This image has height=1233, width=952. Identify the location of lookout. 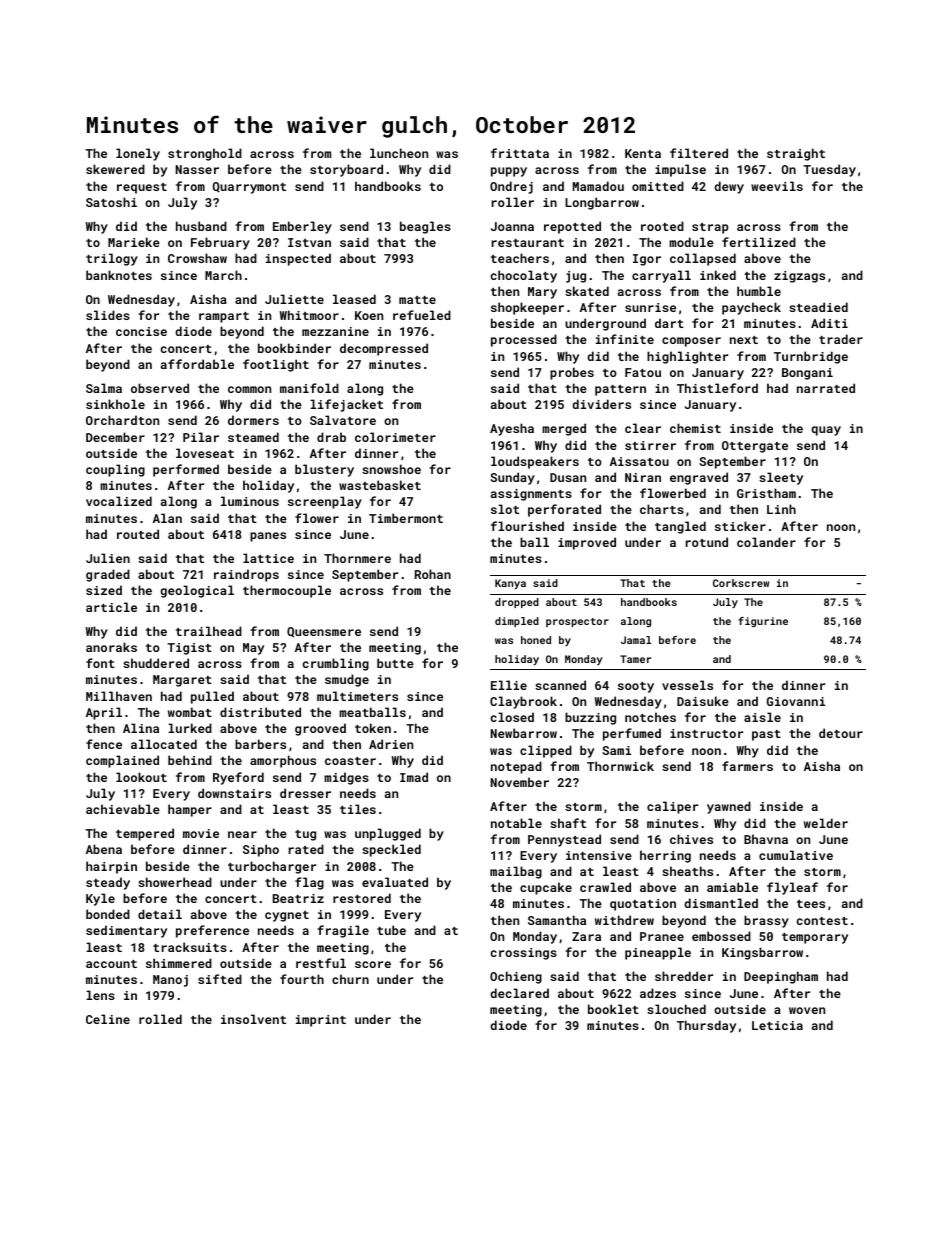
(141, 777).
